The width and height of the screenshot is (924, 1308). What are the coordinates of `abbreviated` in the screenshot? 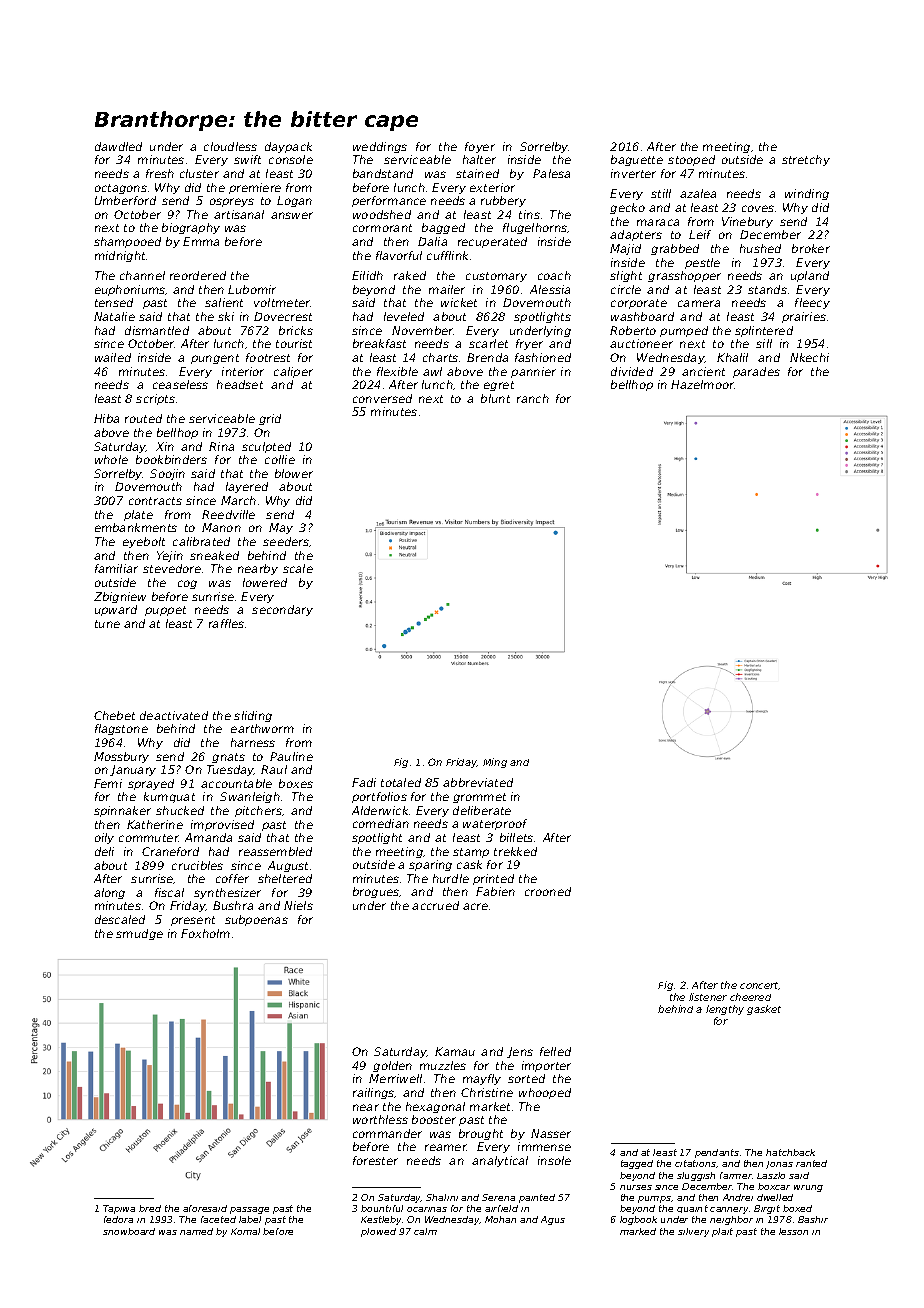 It's located at (478, 782).
